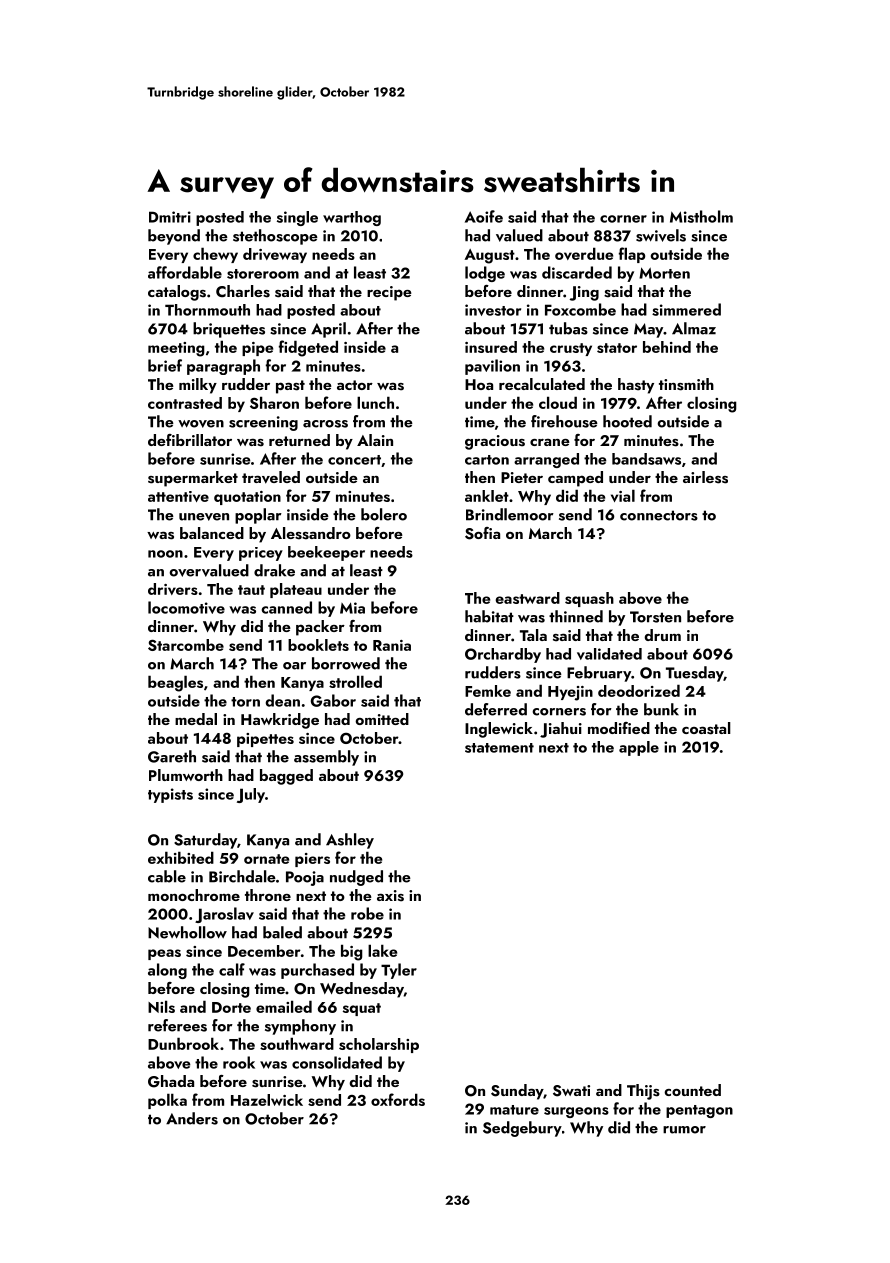  I want to click on lodge, so click(485, 274).
